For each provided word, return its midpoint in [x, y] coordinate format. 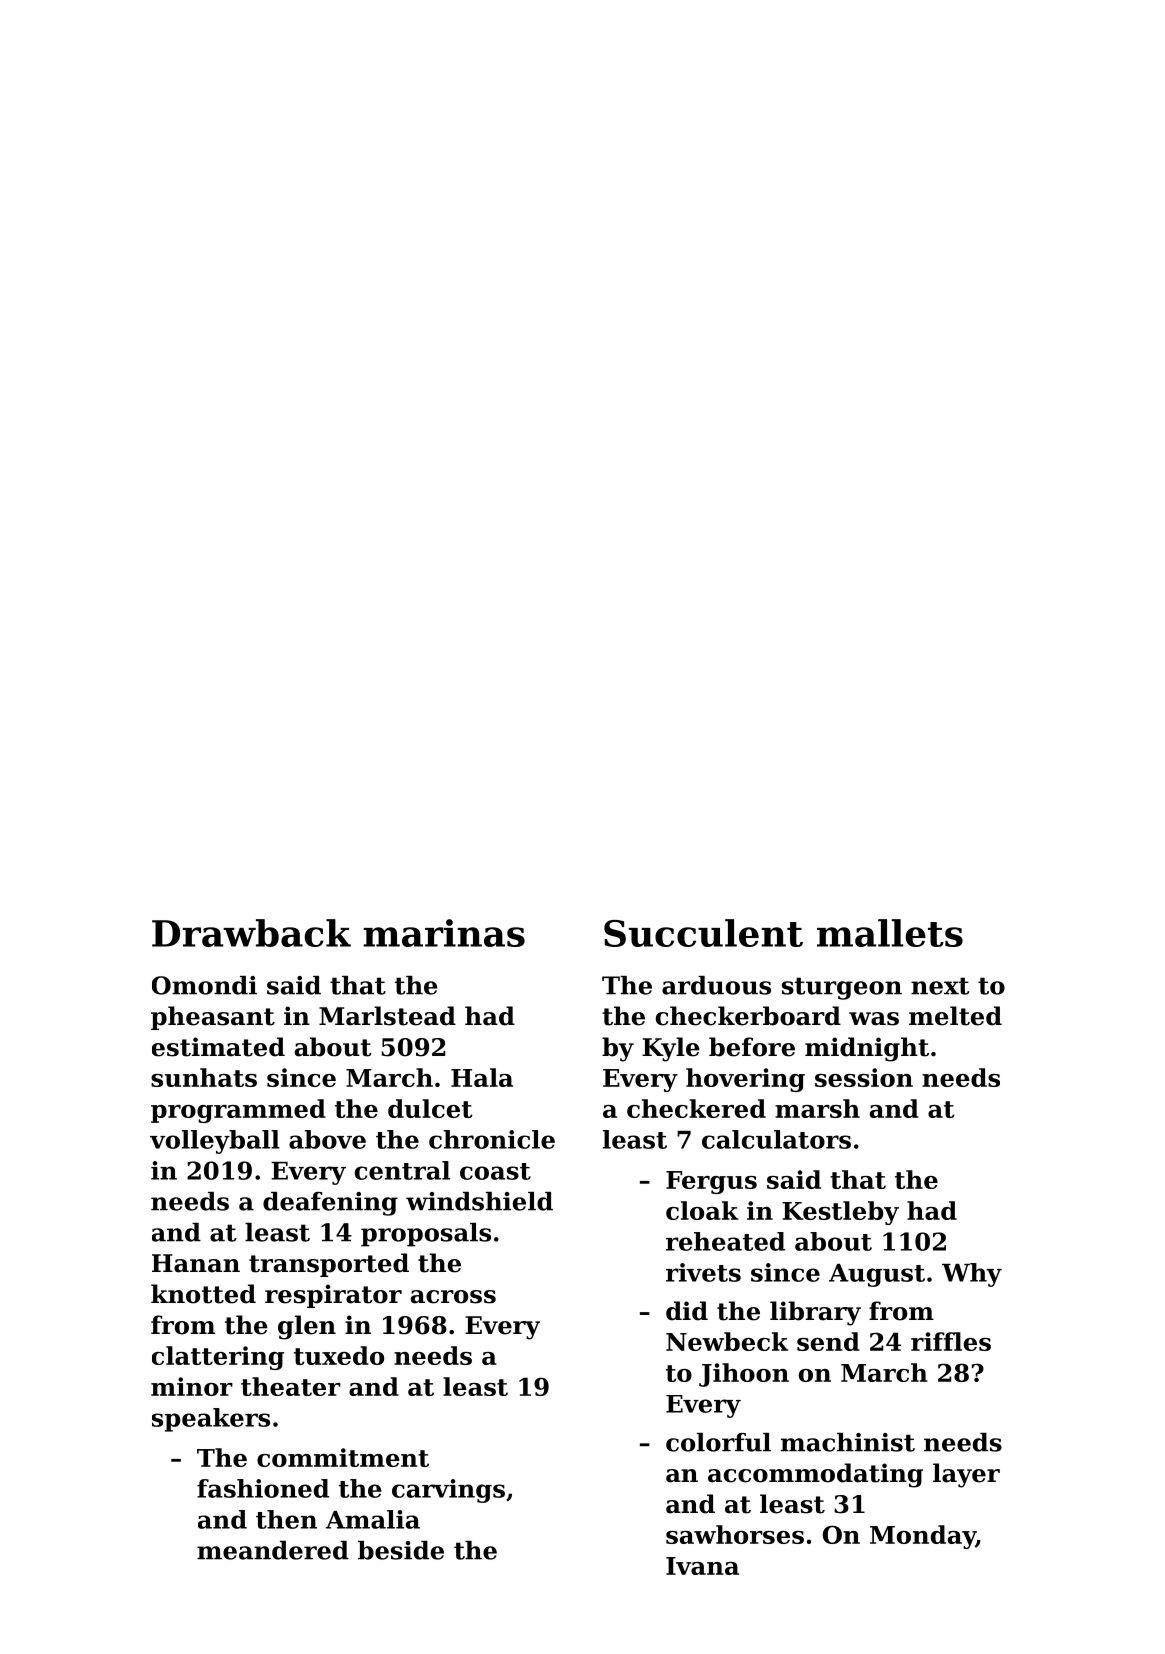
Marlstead [387, 1016]
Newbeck [727, 1341]
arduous [716, 985]
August [877, 1275]
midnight [867, 1049]
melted [955, 1016]
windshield [479, 1201]
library [815, 1313]
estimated [218, 1047]
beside [401, 1550]
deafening [330, 1204]
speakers [211, 1420]
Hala [482, 1077]
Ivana [702, 1566]
